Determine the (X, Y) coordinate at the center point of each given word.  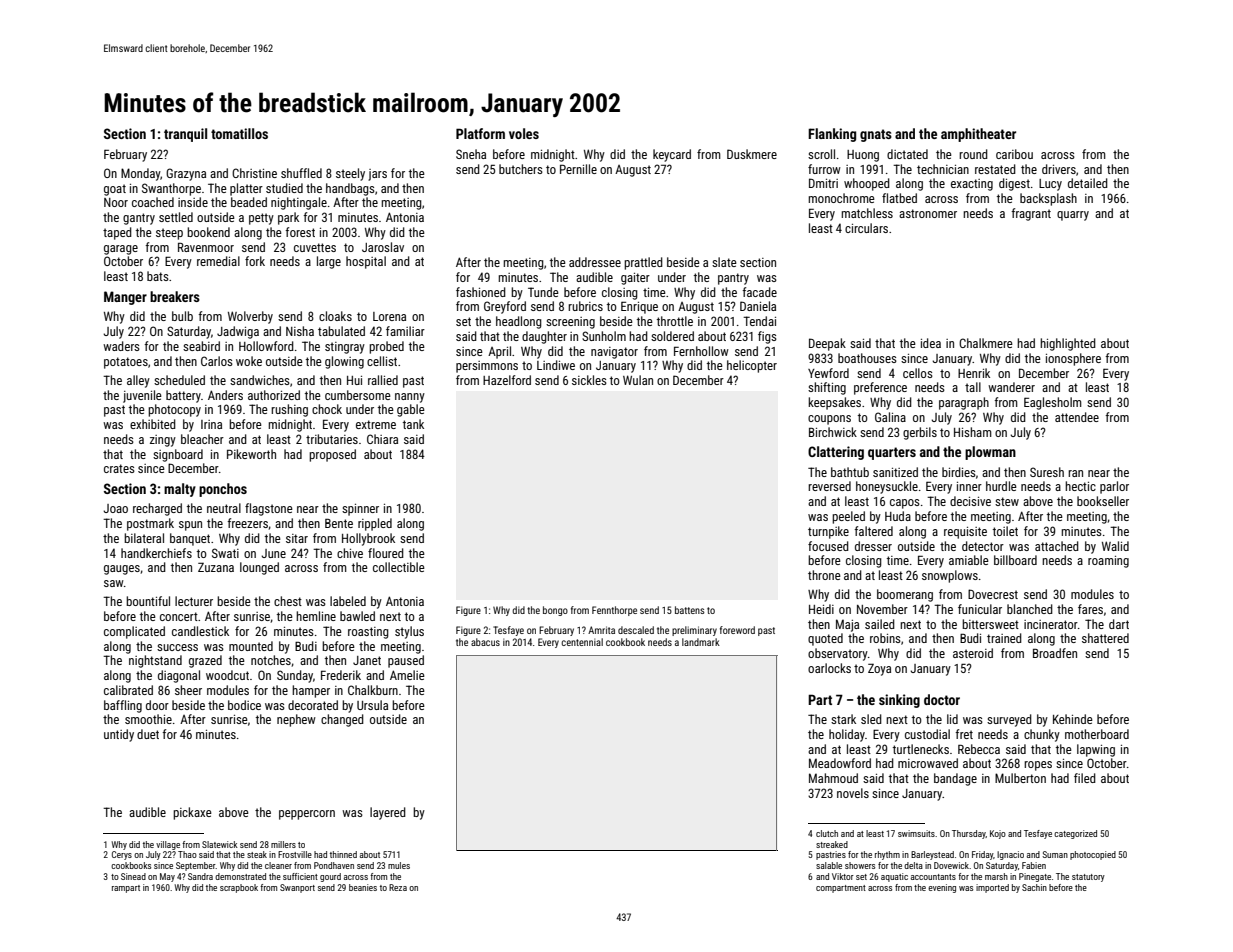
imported (992, 888)
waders (121, 346)
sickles (589, 380)
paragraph (964, 403)
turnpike (828, 532)
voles (524, 133)
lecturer (194, 601)
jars (377, 175)
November (882, 609)
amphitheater (978, 135)
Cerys (122, 855)
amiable (969, 560)
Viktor (843, 876)
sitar (297, 538)
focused (828, 546)
